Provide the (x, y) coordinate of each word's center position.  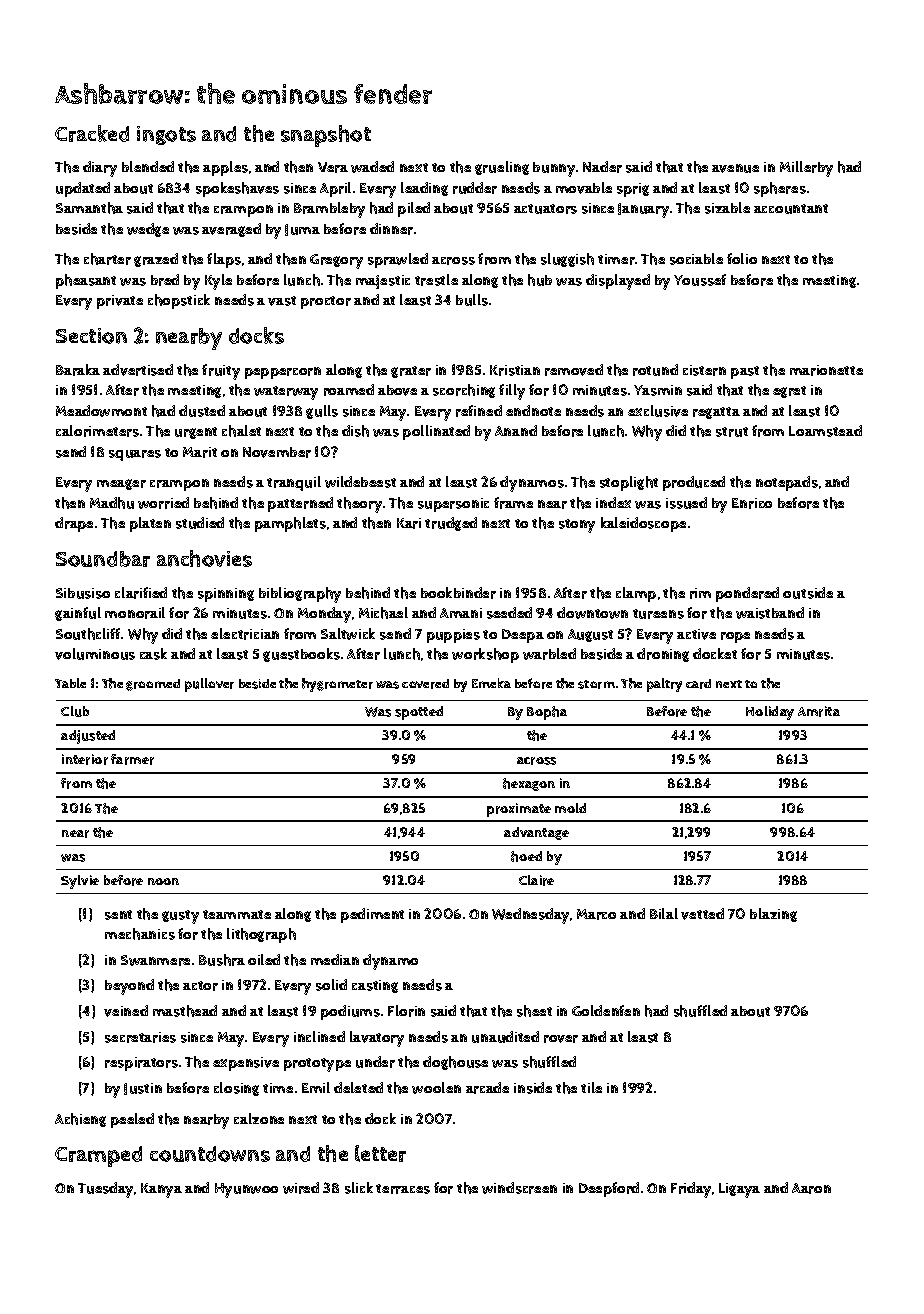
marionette (826, 370)
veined (126, 1011)
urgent (196, 433)
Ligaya (739, 1190)
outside (808, 593)
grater (411, 372)
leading (424, 189)
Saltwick (348, 634)
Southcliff (88, 634)
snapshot (326, 136)
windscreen (519, 1188)
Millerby (806, 169)
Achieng (80, 1120)
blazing (773, 915)
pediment (372, 915)
